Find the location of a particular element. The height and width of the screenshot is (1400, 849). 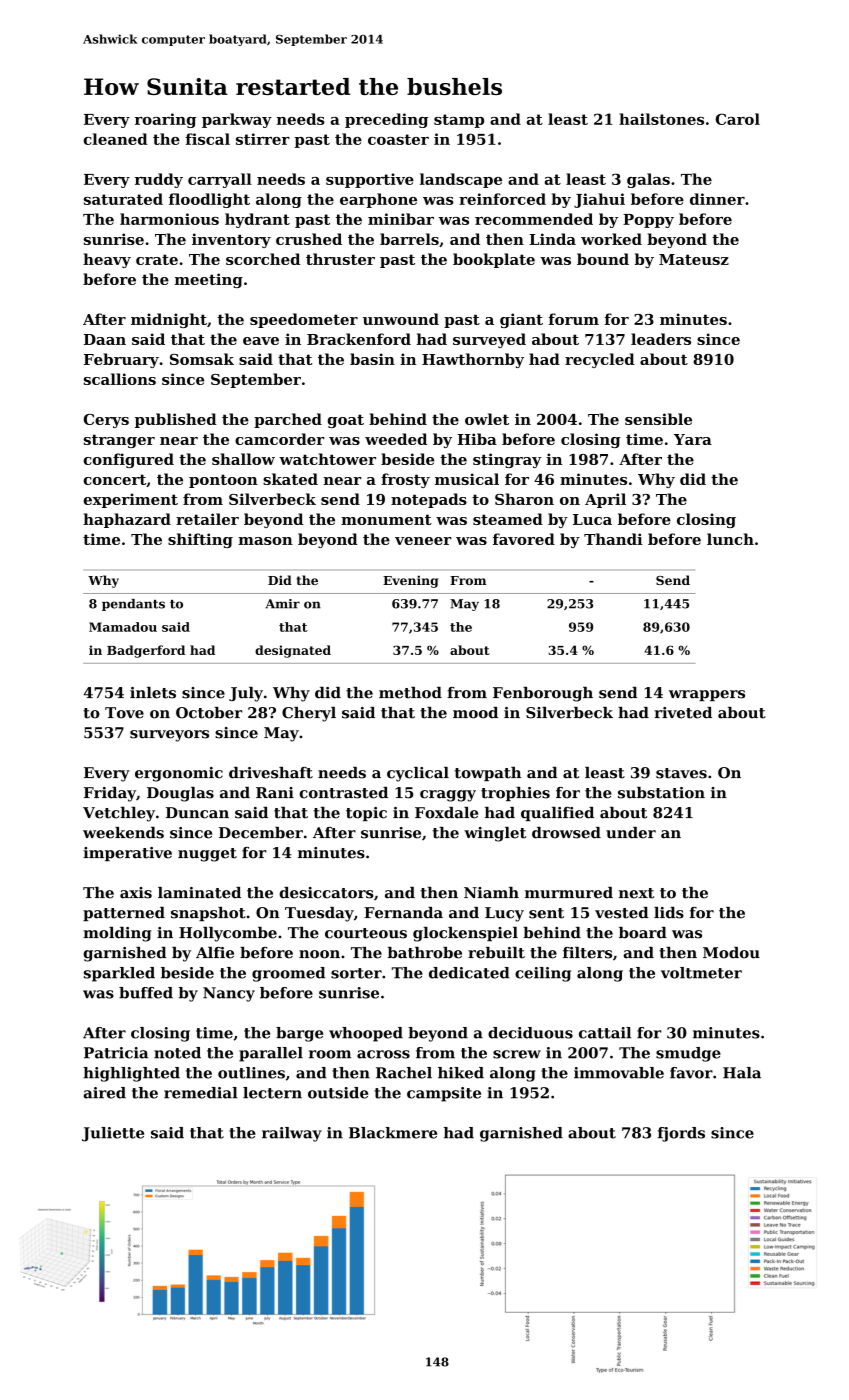

imperative is located at coordinates (127, 854).
